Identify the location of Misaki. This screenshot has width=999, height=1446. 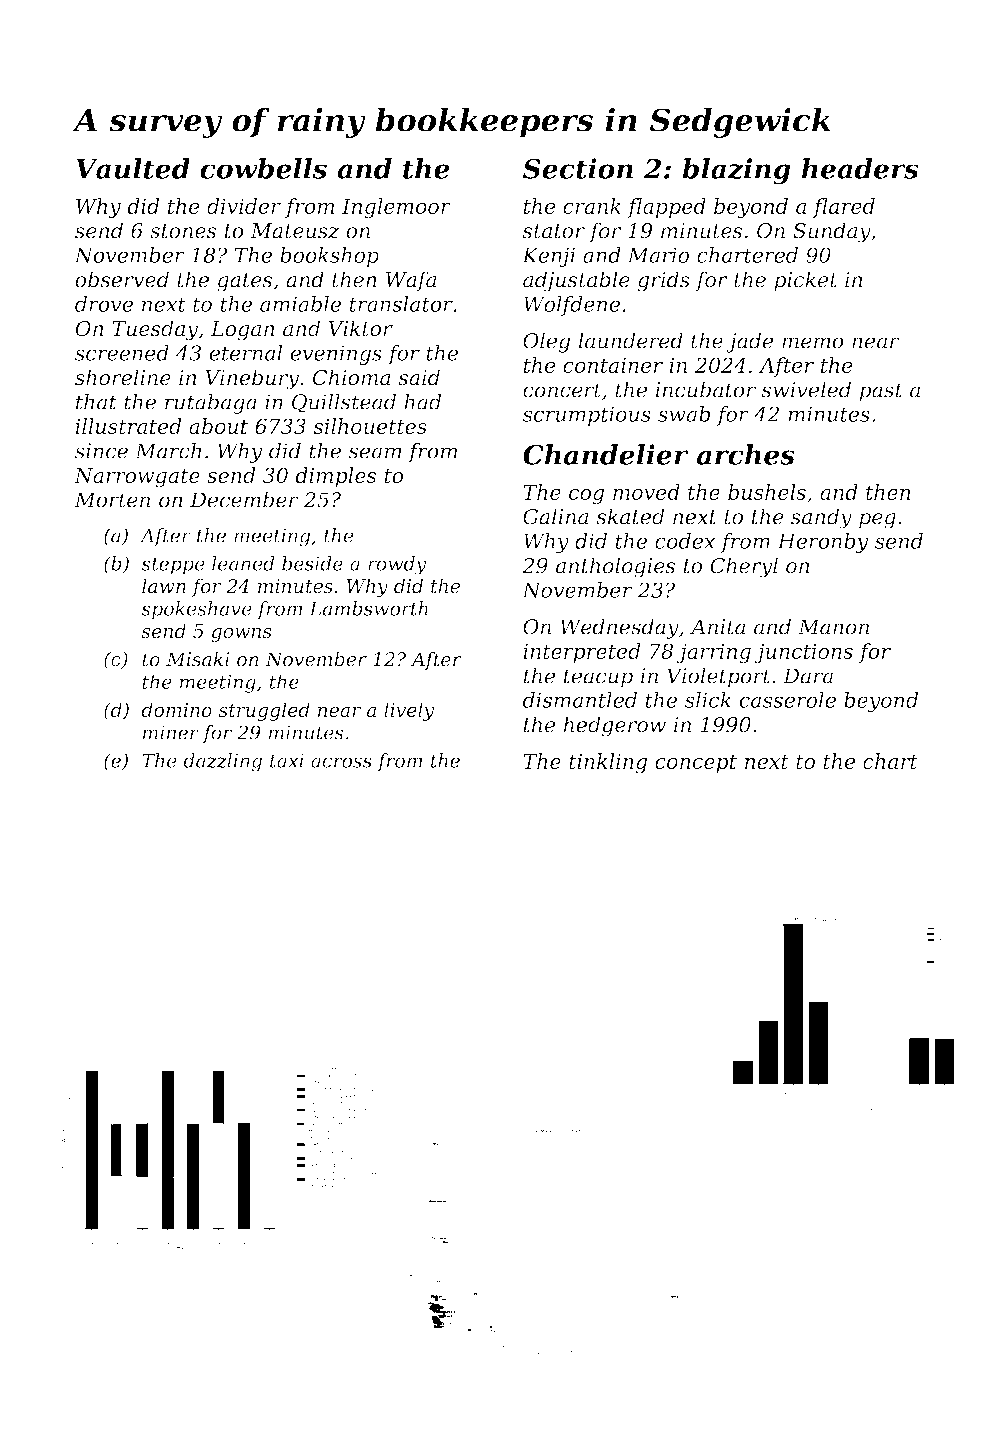
(198, 659).
